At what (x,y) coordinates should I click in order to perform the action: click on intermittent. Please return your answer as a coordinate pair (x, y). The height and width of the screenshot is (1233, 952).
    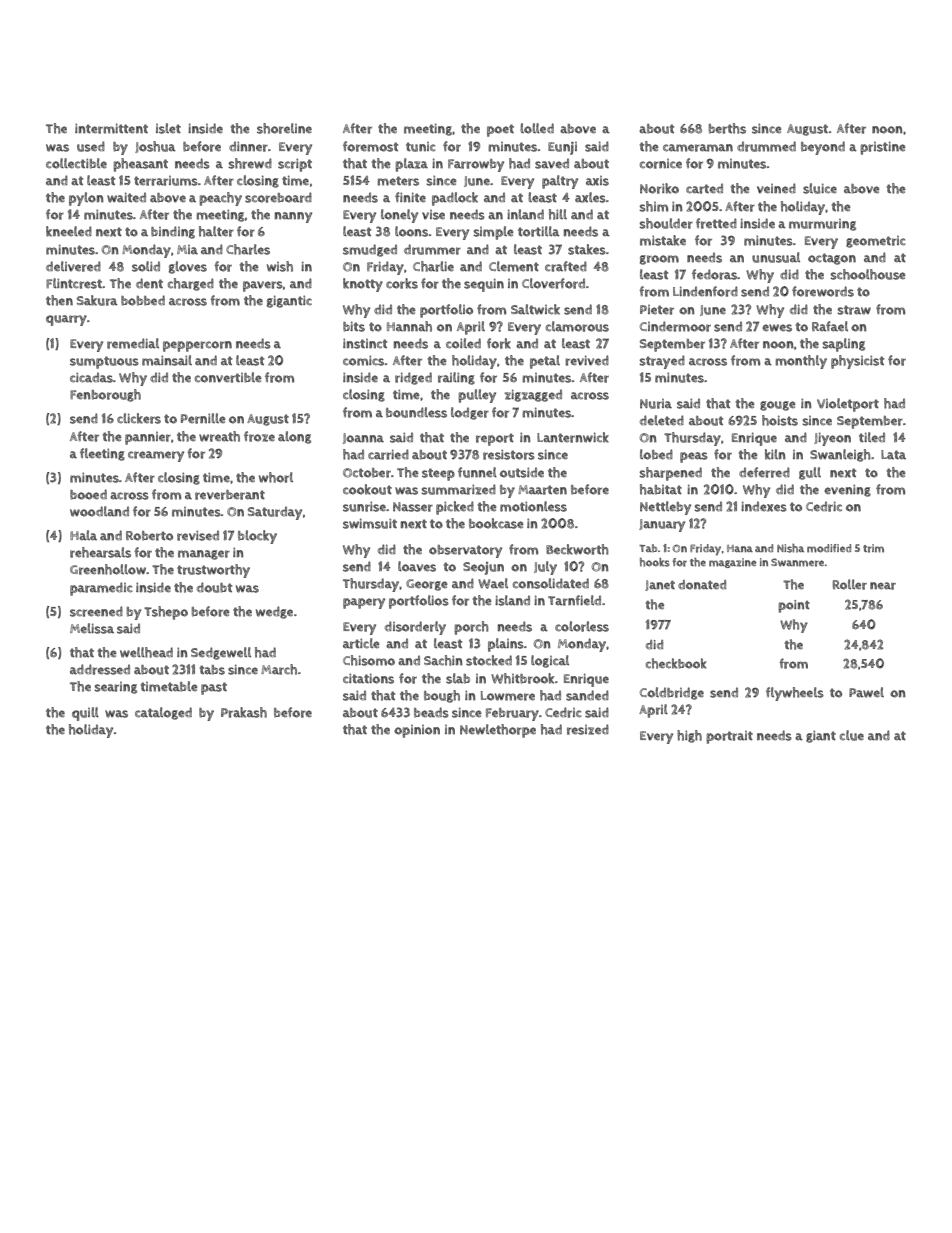
    Looking at the image, I should click on (111, 128).
